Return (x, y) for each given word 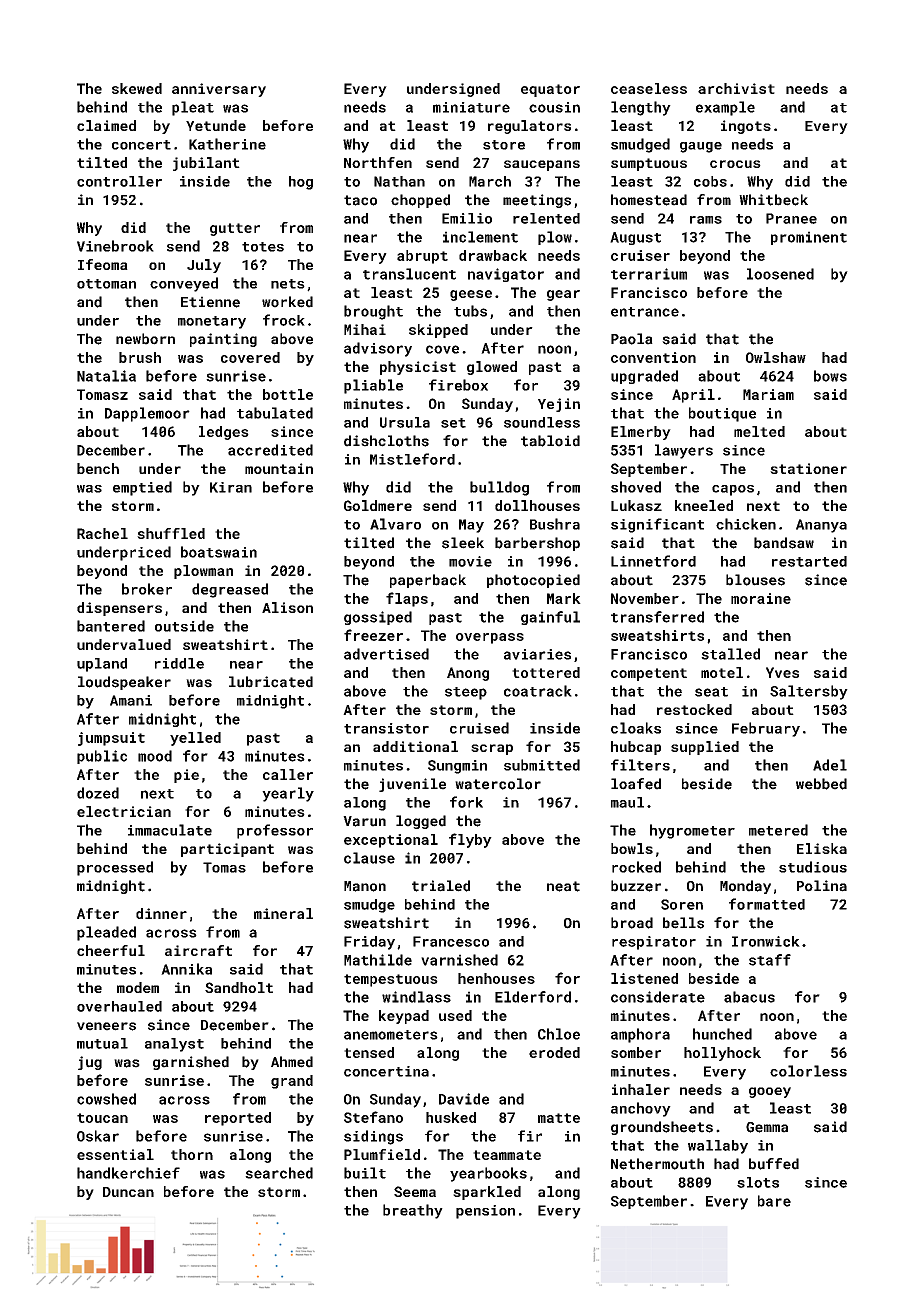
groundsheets (662, 1128)
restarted (809, 561)
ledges (224, 433)
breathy (413, 1211)
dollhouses (537, 505)
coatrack (538, 691)
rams (706, 220)
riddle (179, 663)
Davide (464, 1099)
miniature (471, 107)
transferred (657, 617)
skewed (137, 88)
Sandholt (239, 987)
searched (279, 1173)
